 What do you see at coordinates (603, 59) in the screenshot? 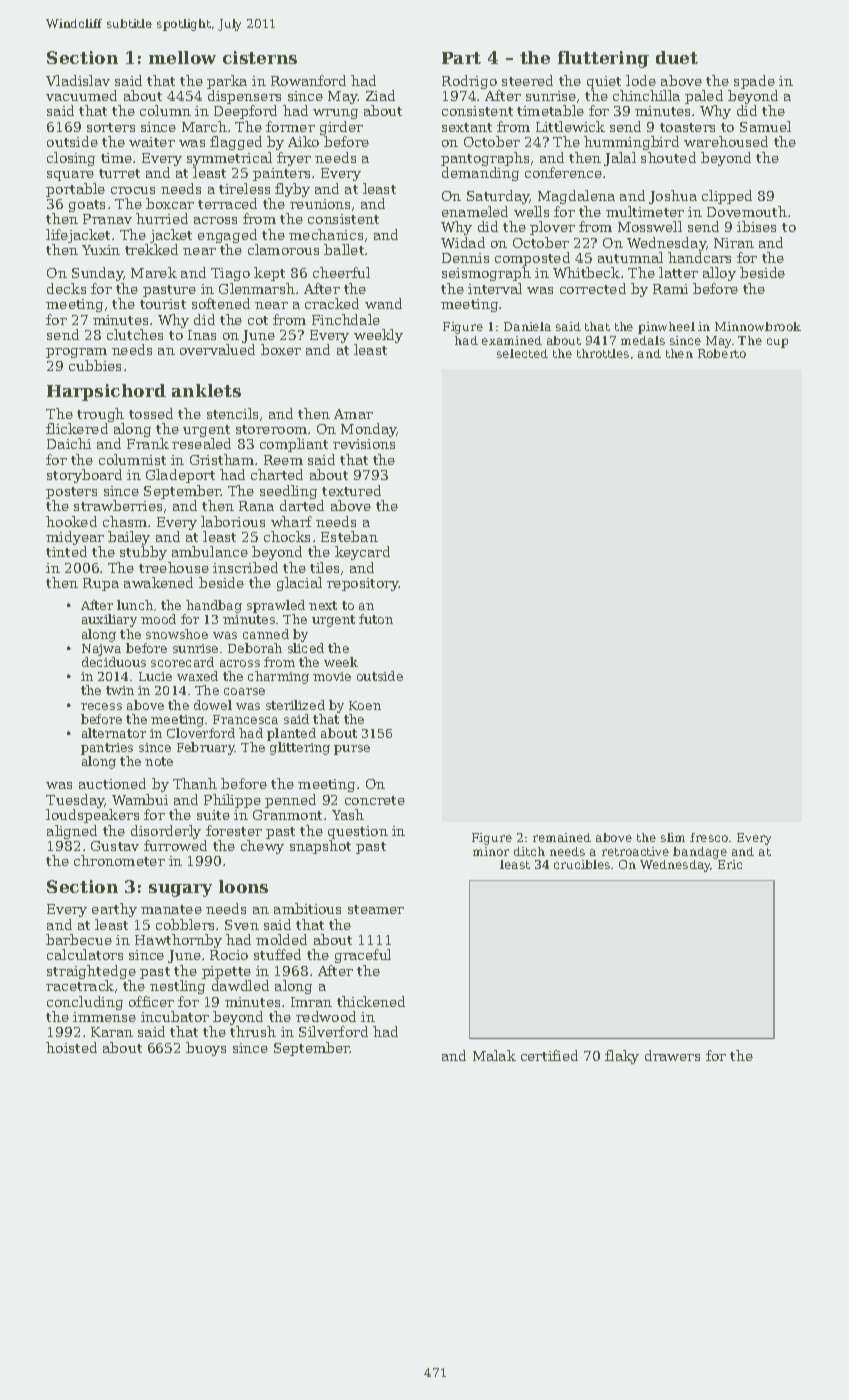
I see `fluttering` at bounding box center [603, 59].
